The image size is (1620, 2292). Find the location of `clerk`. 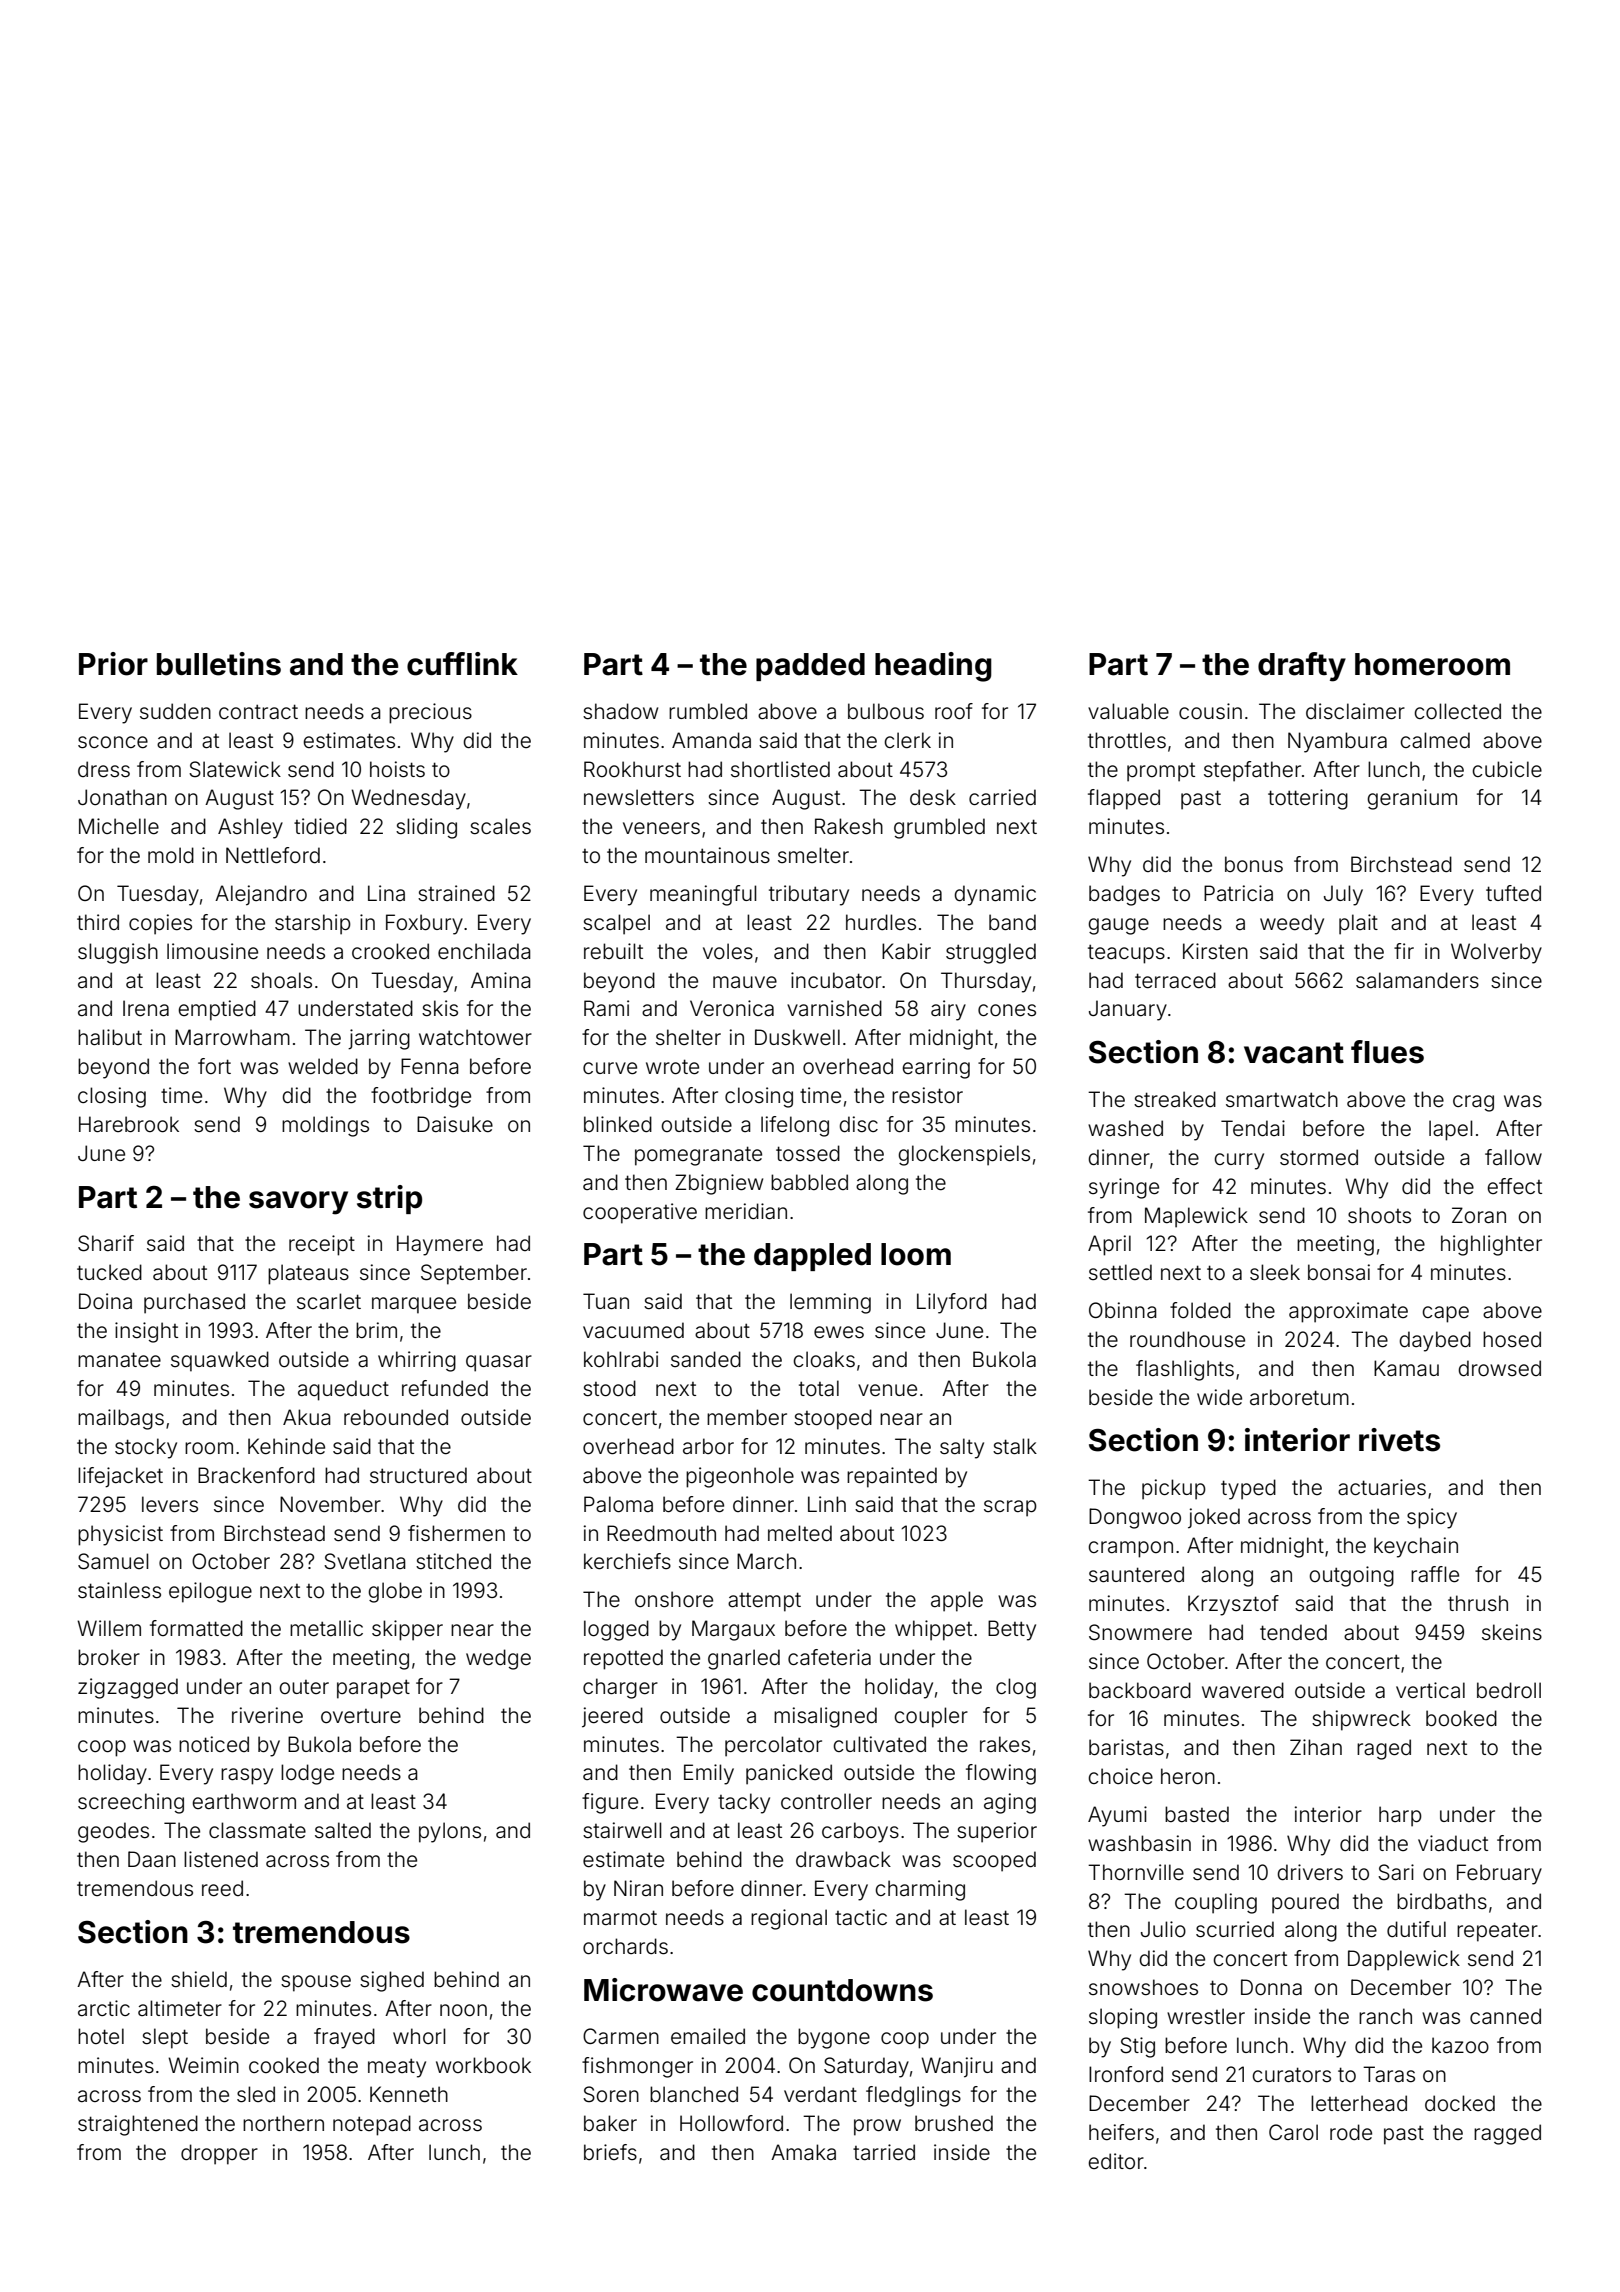

clerk is located at coordinates (907, 740).
